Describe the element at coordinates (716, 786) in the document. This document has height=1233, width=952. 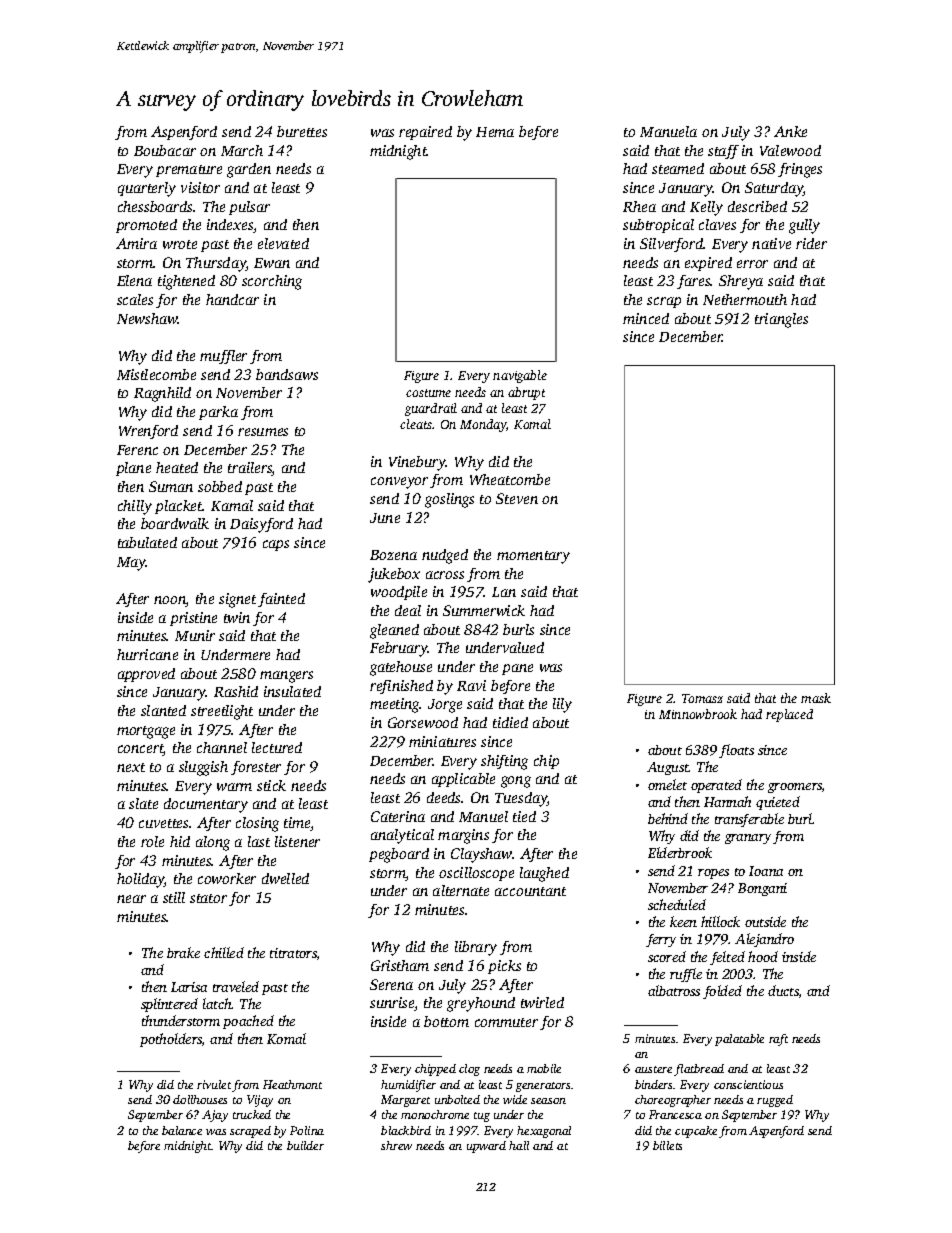
I see `operated` at that location.
